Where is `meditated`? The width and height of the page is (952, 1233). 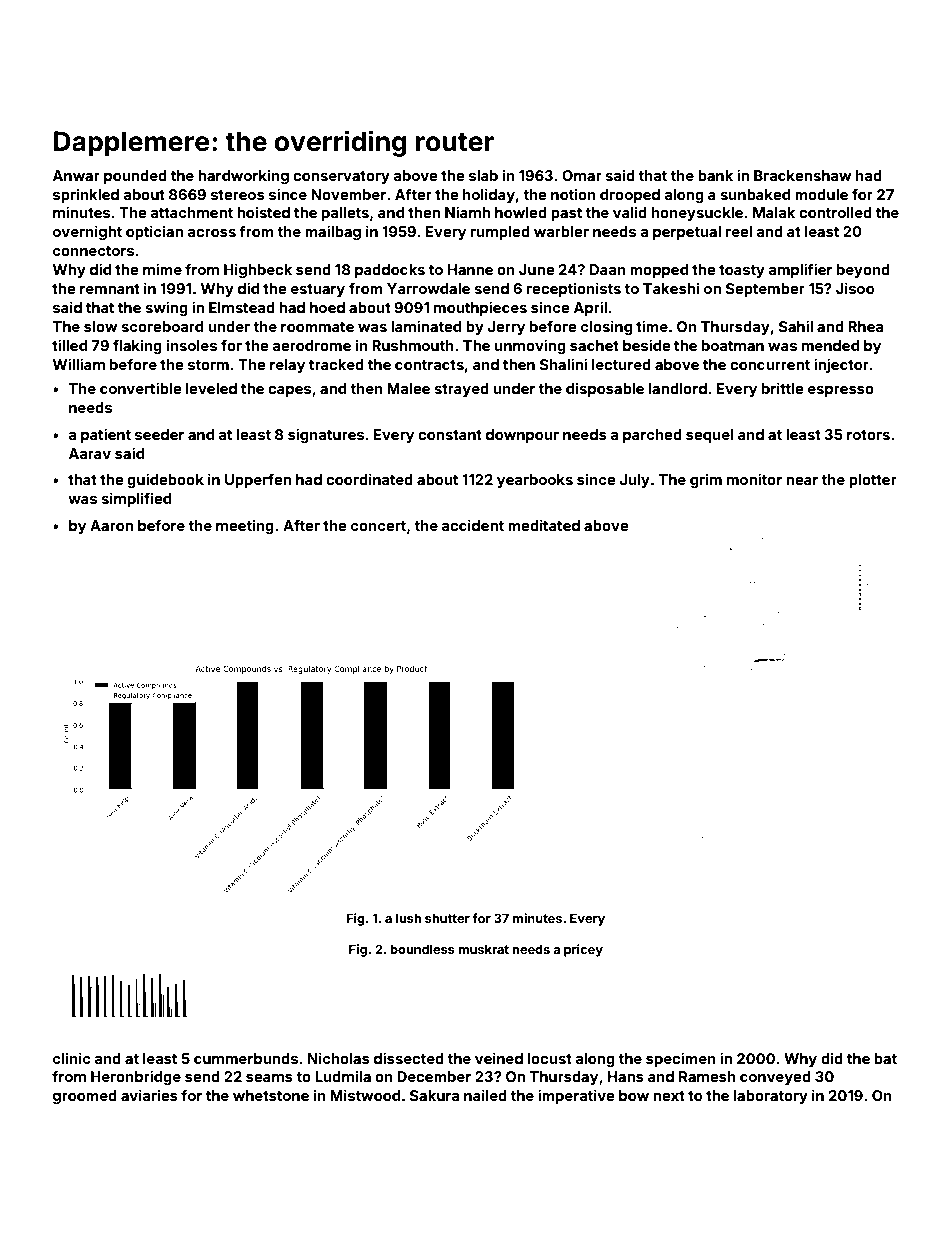 meditated is located at coordinates (544, 525).
